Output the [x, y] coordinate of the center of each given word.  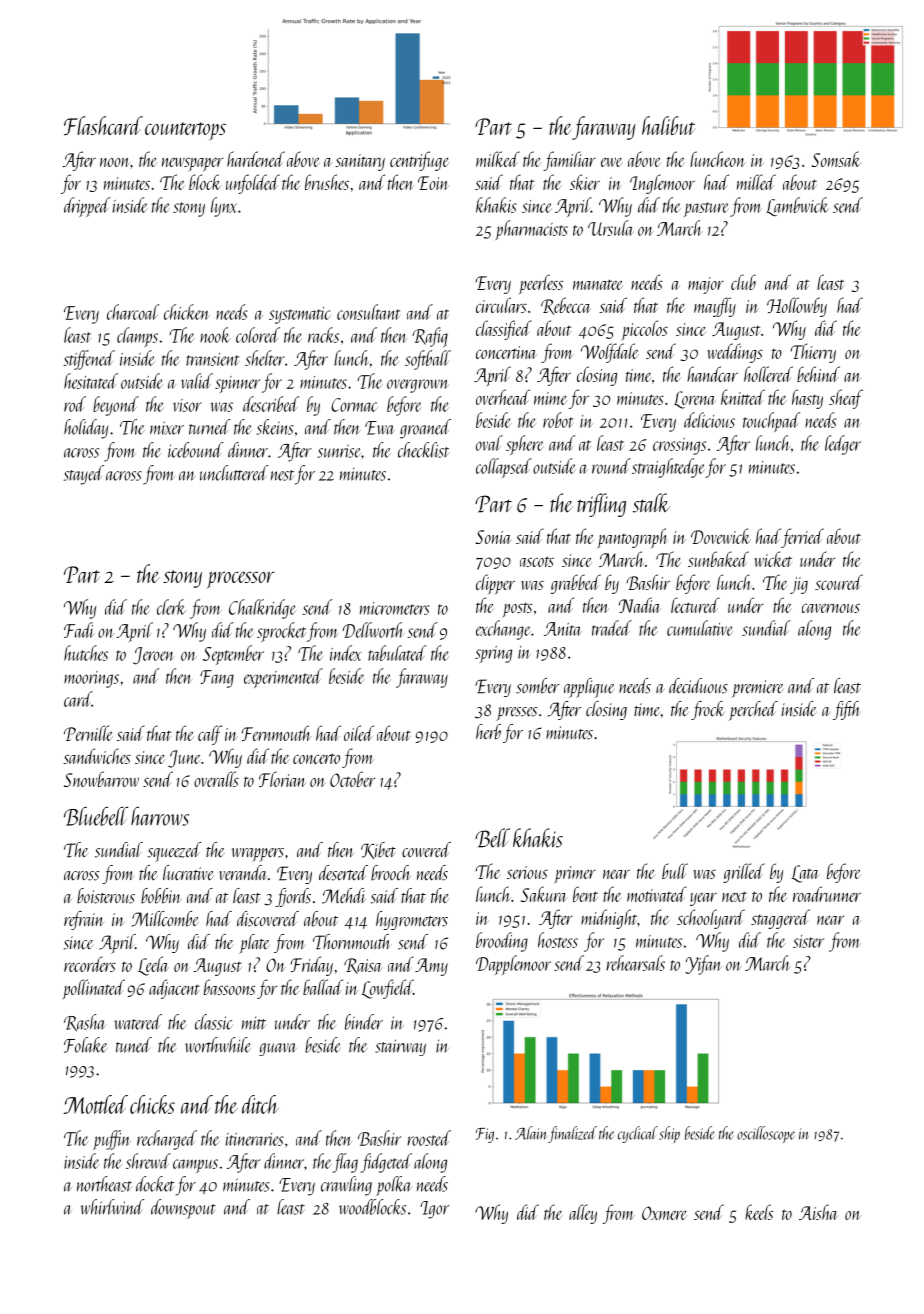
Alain [531, 1133]
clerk [171, 607]
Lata [805, 874]
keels [759, 1212]
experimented [283, 678]
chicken [187, 312]
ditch [260, 1104]
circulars [501, 305]
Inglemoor [662, 184]
